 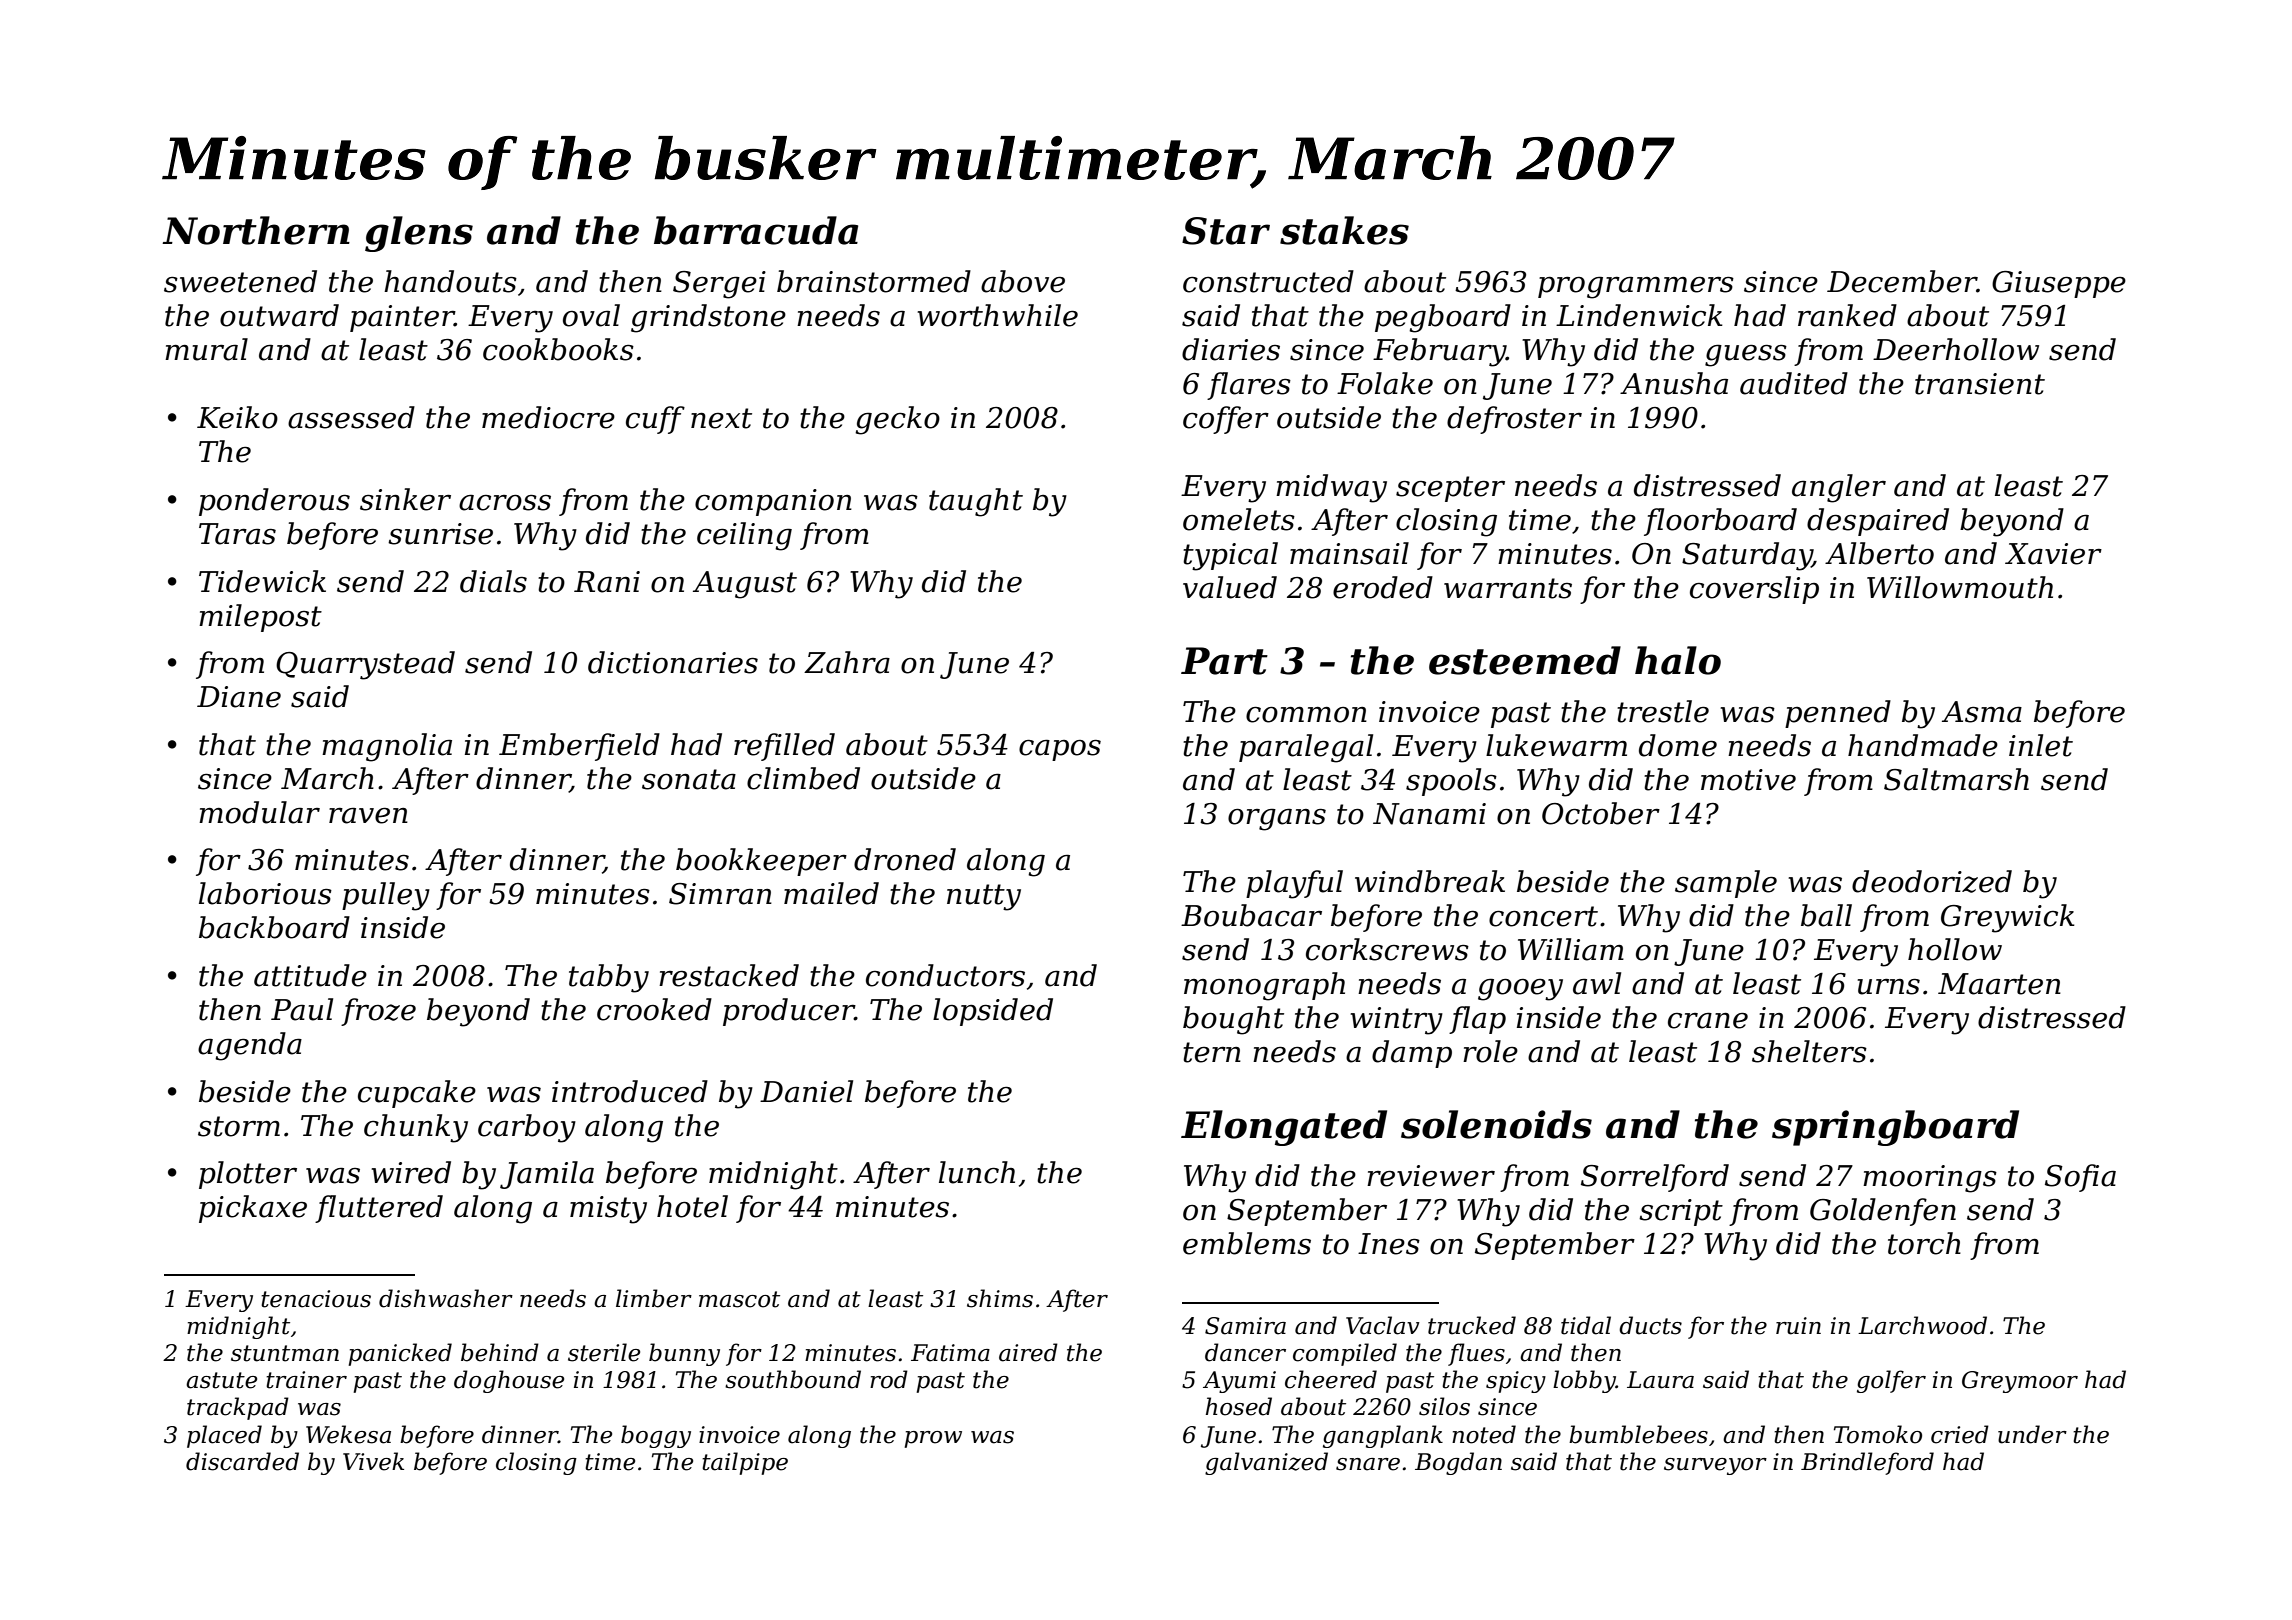 What do you see at coordinates (692, 1206) in the page?
I see `hotel` at bounding box center [692, 1206].
